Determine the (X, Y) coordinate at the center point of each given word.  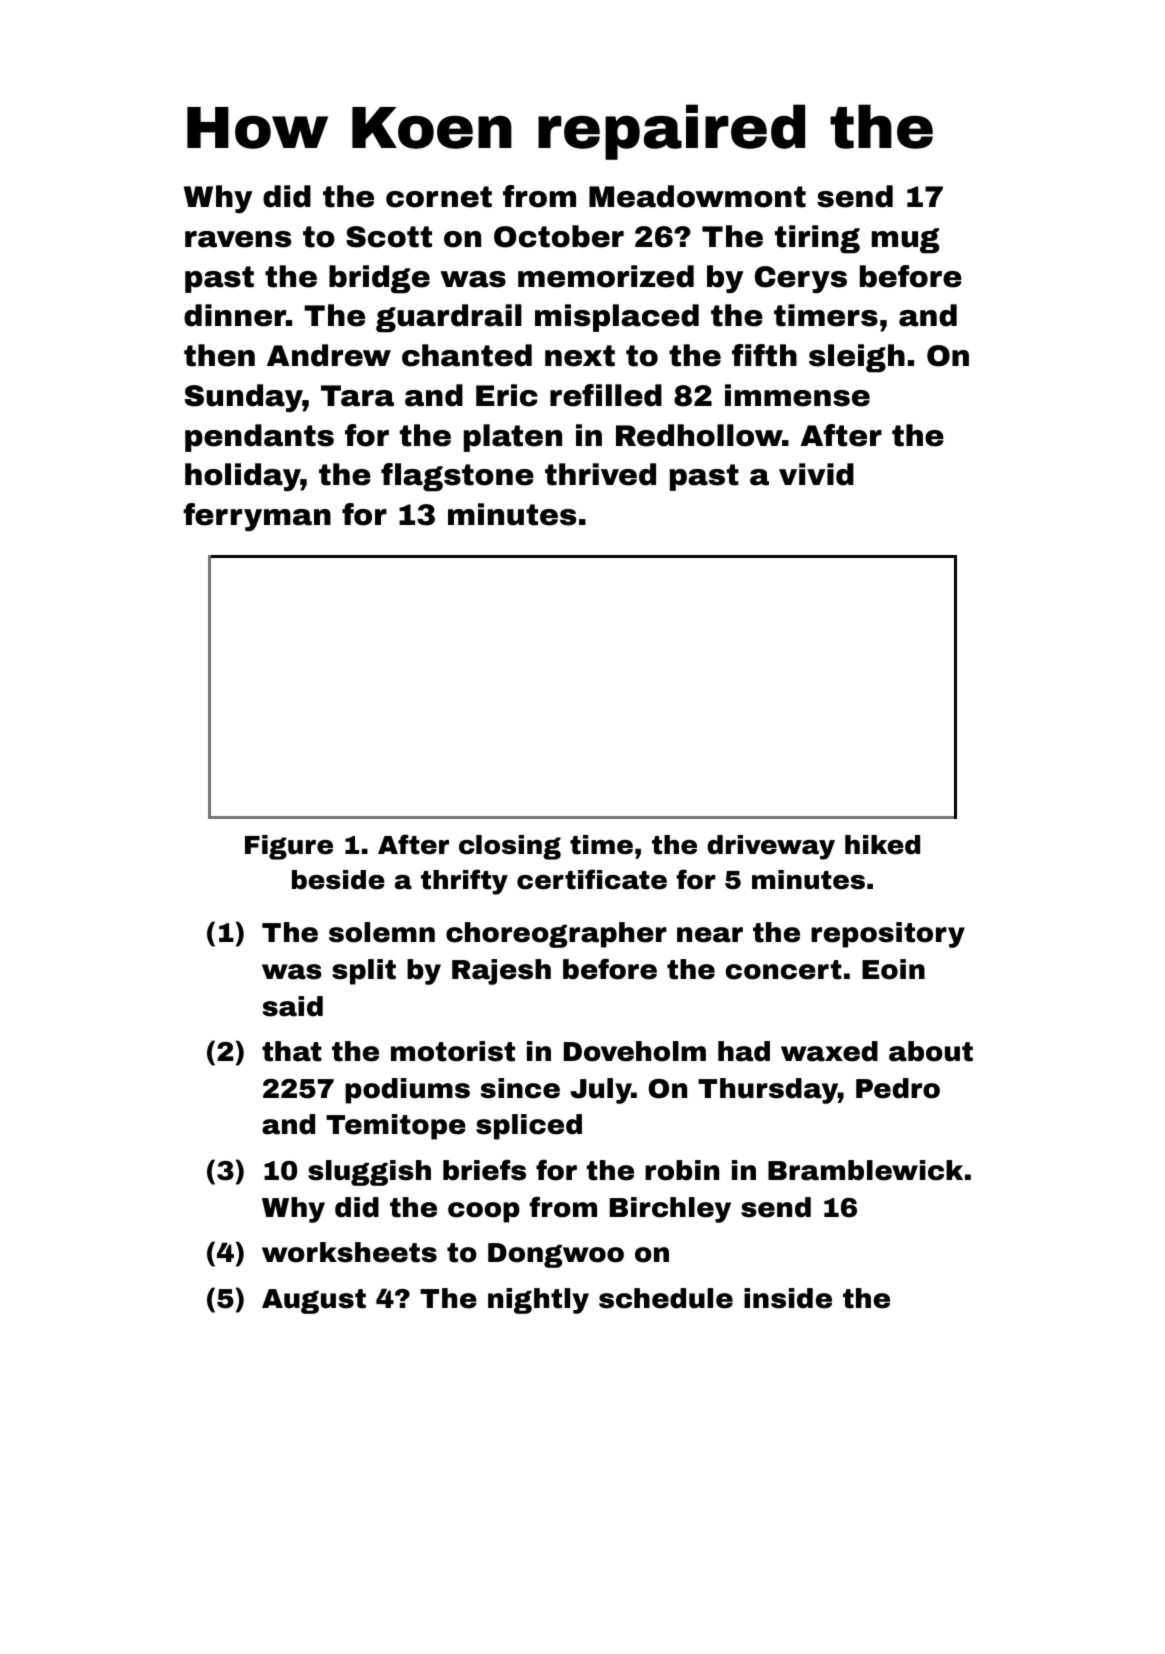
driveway (771, 847)
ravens (238, 239)
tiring (817, 239)
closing (510, 847)
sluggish (369, 1173)
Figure (289, 847)
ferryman (257, 517)
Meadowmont (697, 196)
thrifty (464, 882)
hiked (882, 845)
